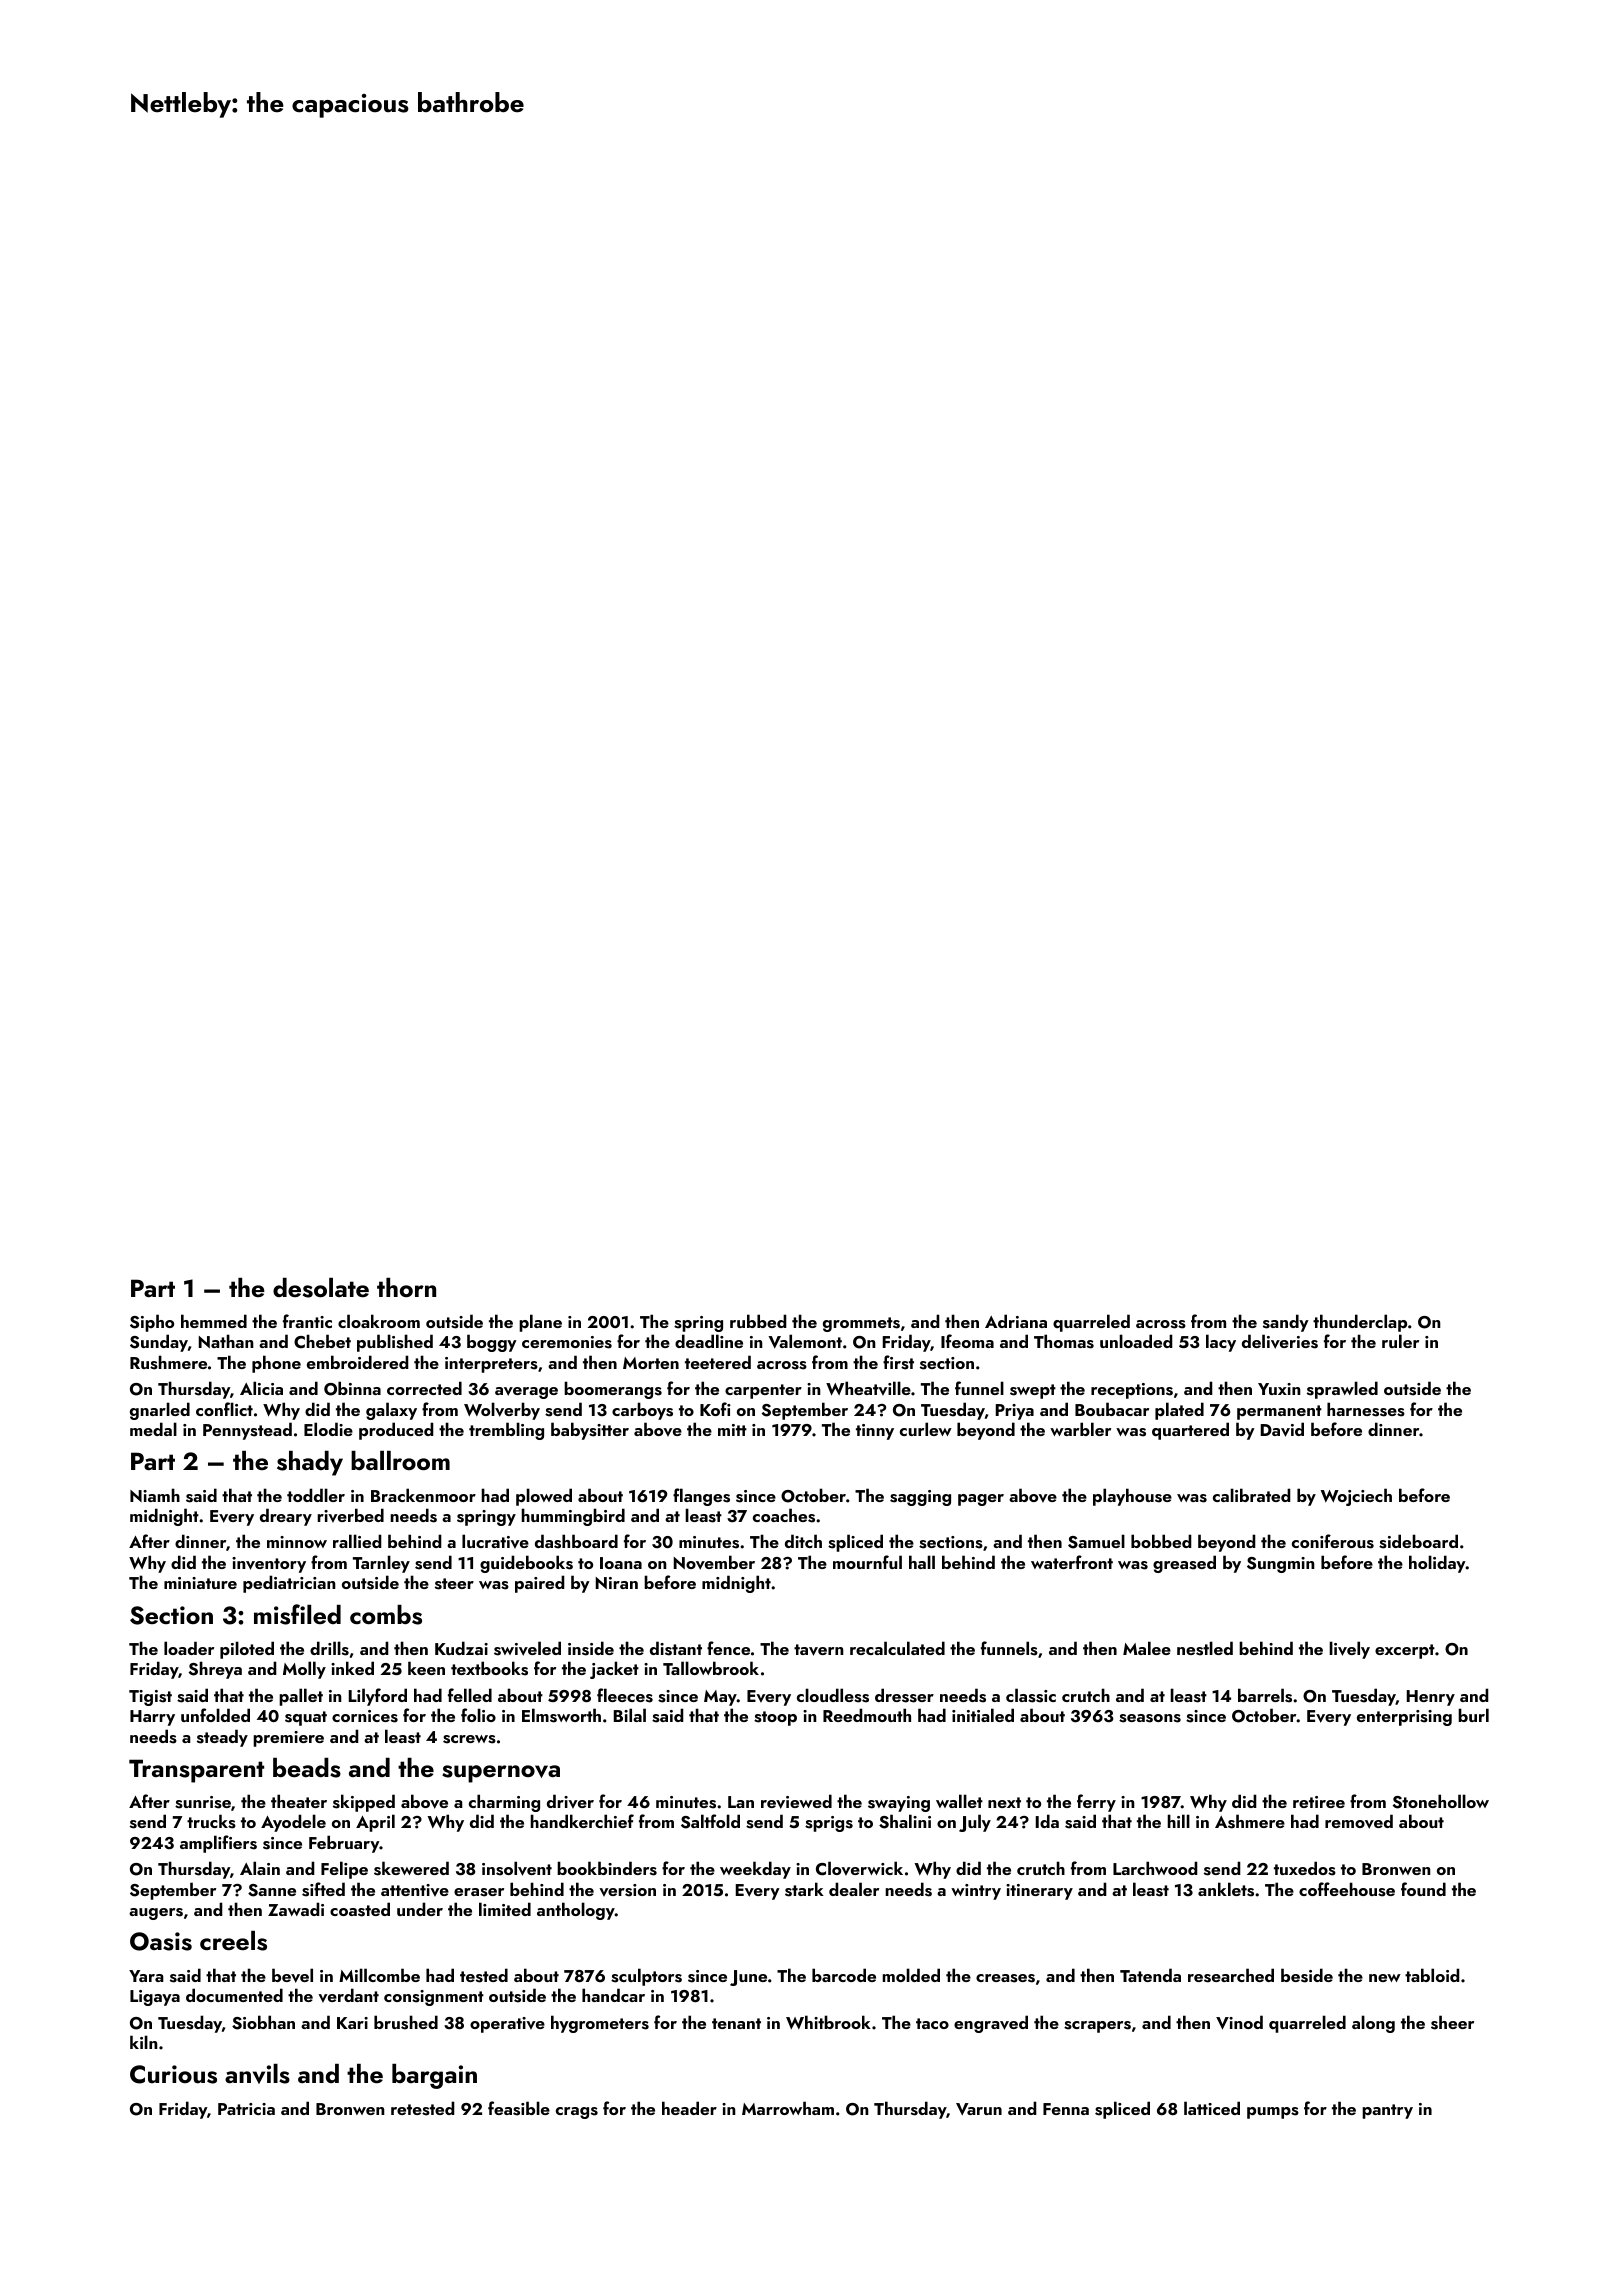  What do you see at coordinates (246, 2109) in the document?
I see `Patricia` at bounding box center [246, 2109].
